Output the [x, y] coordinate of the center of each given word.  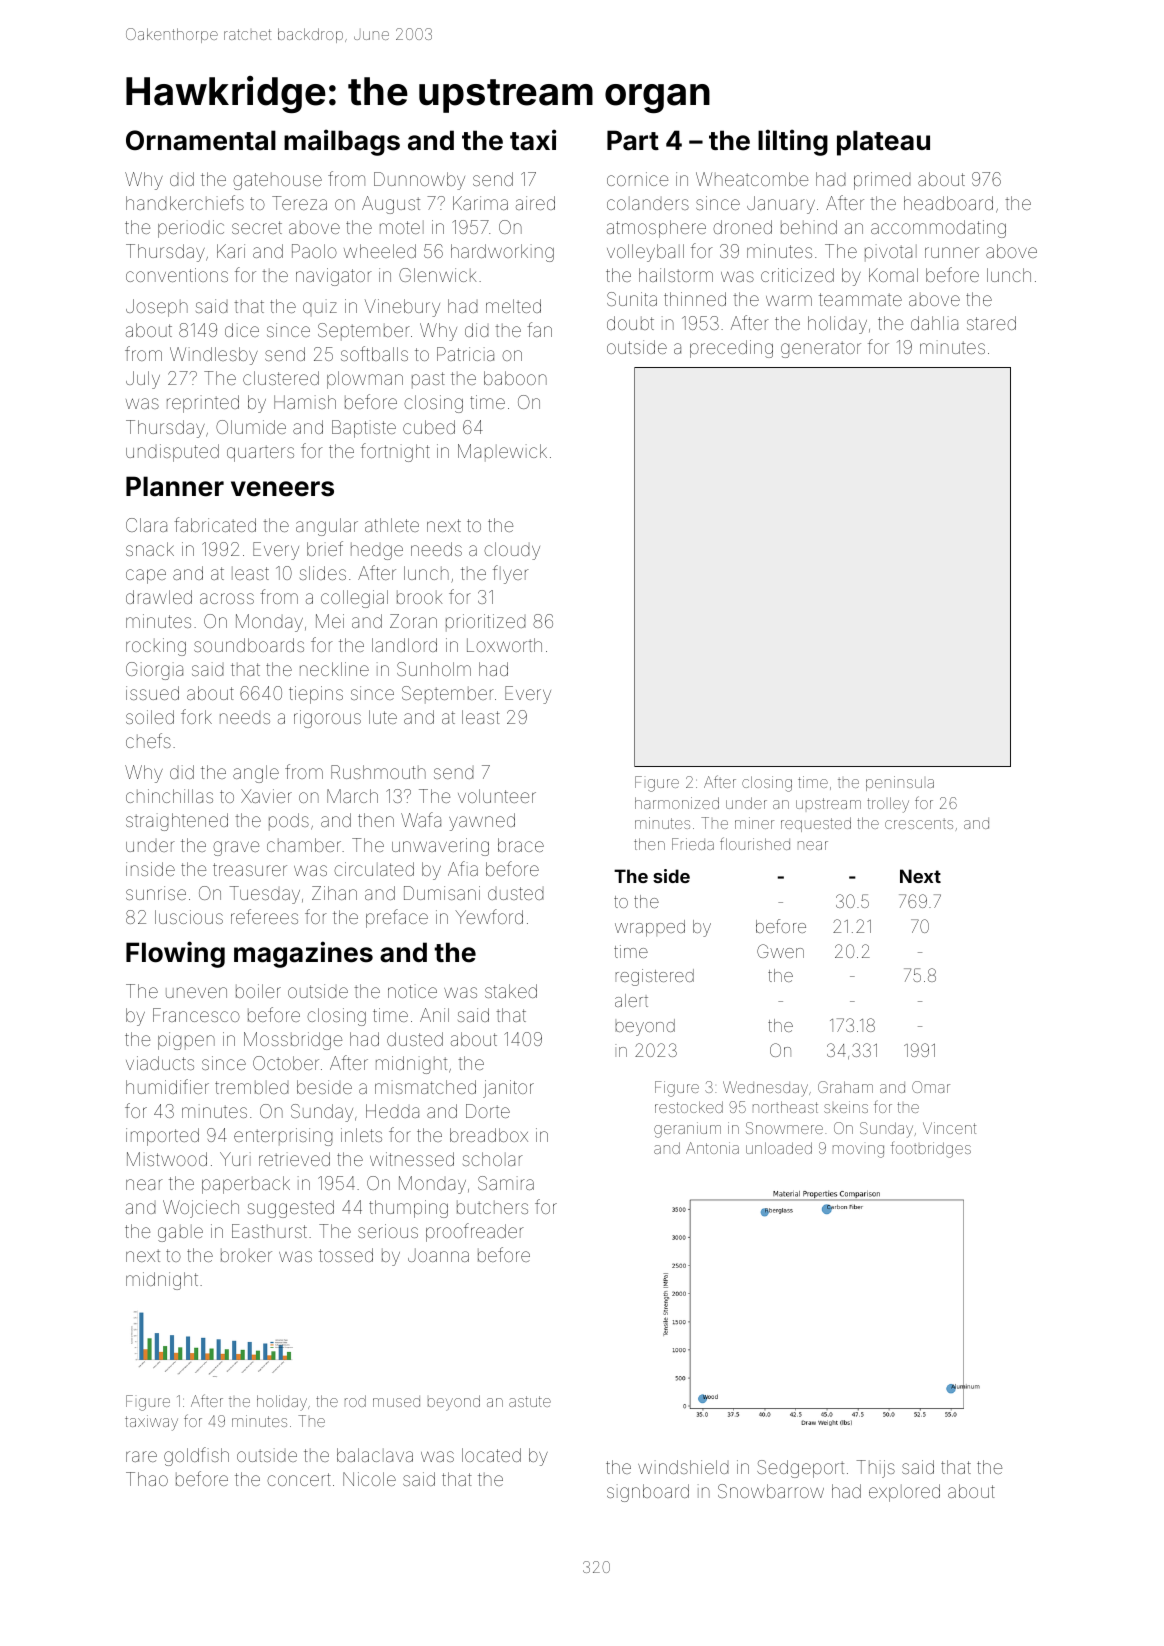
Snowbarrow [771, 1491]
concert [299, 1479]
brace [521, 845]
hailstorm [676, 275]
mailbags [342, 142]
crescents [919, 824]
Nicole [369, 1479]
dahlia [934, 323]
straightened [177, 822]
